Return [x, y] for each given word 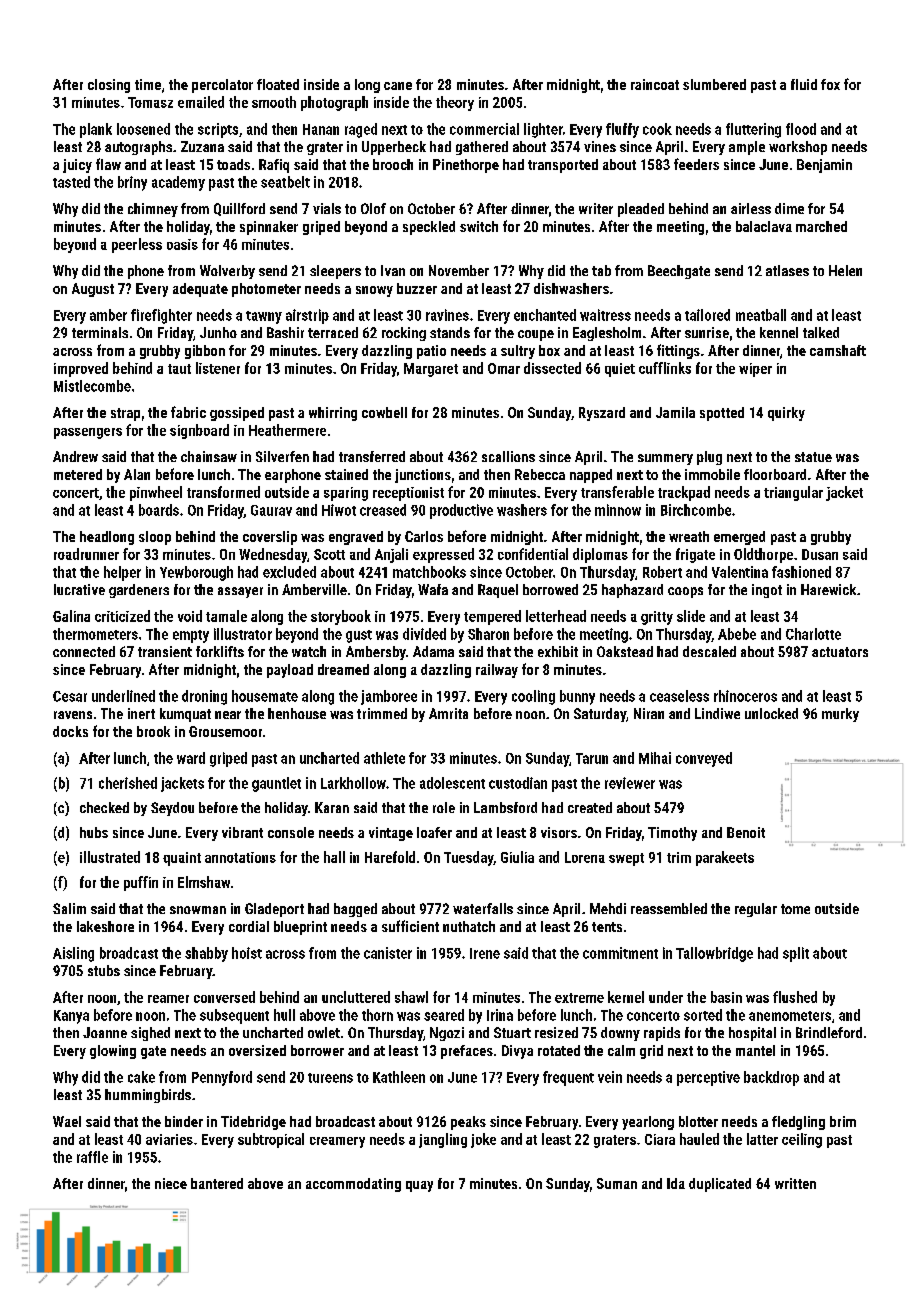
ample [747, 148]
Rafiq [274, 166]
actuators [840, 652]
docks [70, 731]
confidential [533, 554]
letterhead [556, 616]
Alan [137, 474]
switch [479, 226]
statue [813, 457]
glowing [113, 1052]
